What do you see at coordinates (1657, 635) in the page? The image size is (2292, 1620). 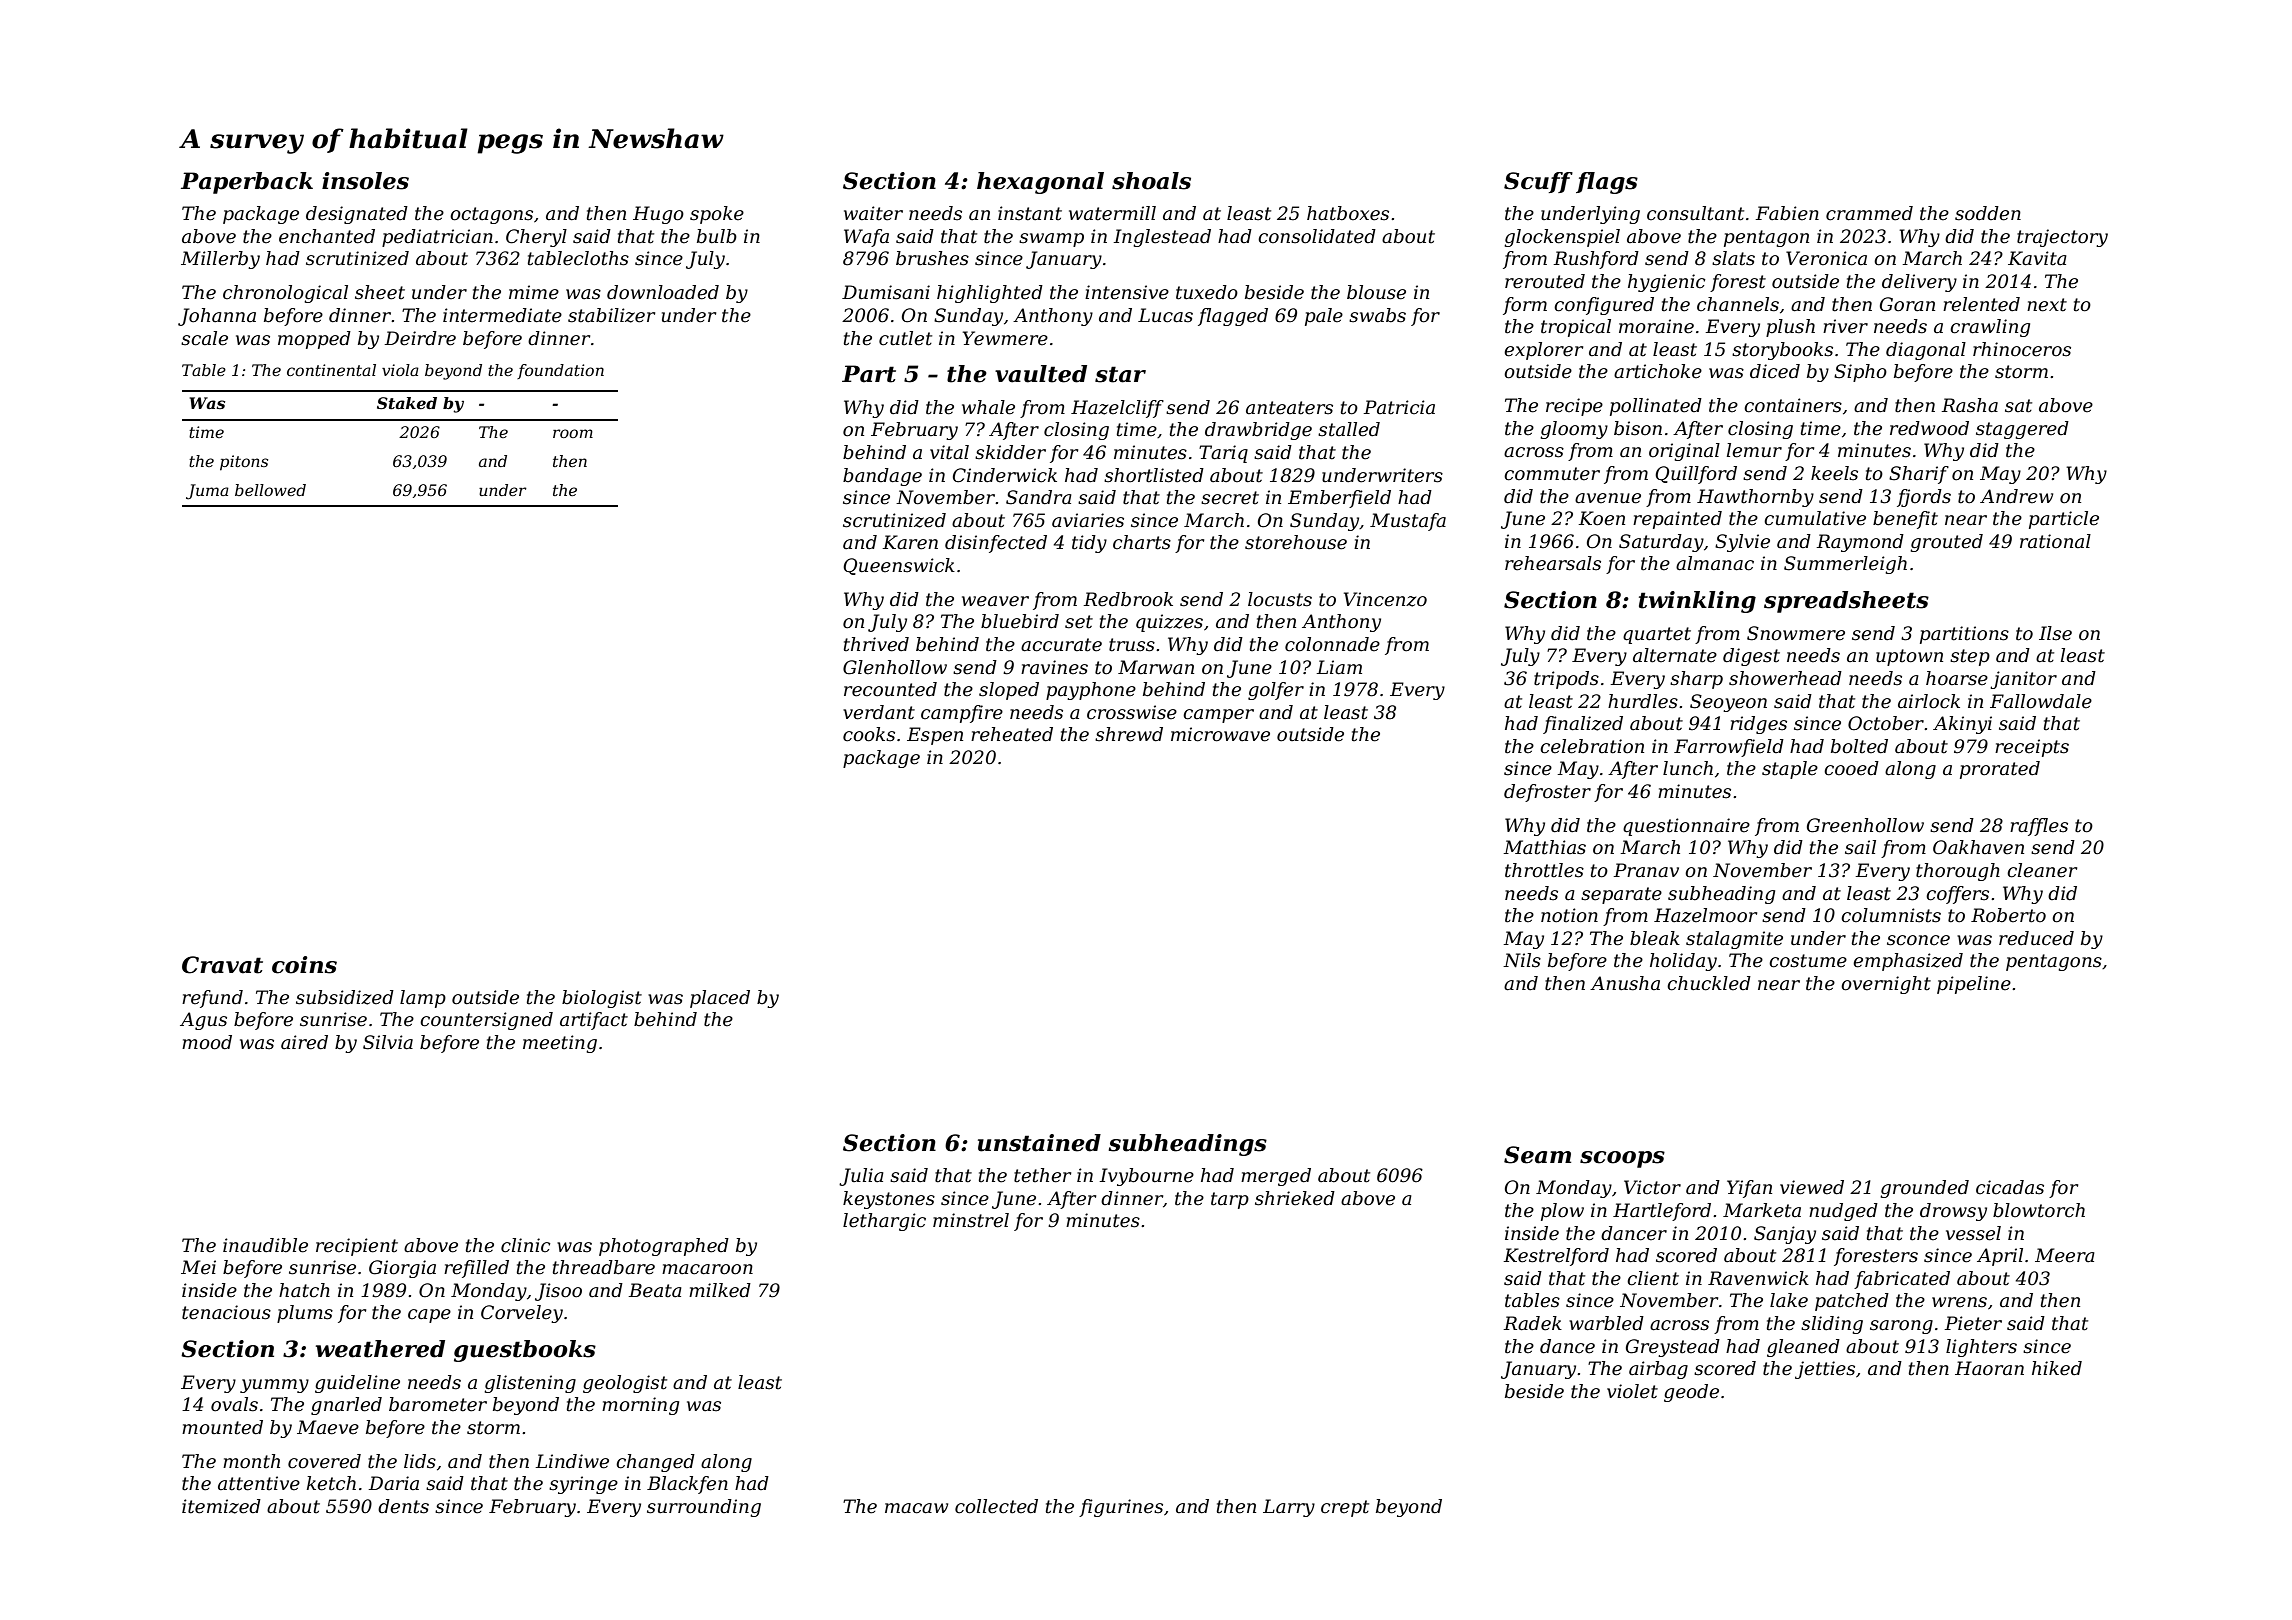 I see `quartet` at bounding box center [1657, 635].
